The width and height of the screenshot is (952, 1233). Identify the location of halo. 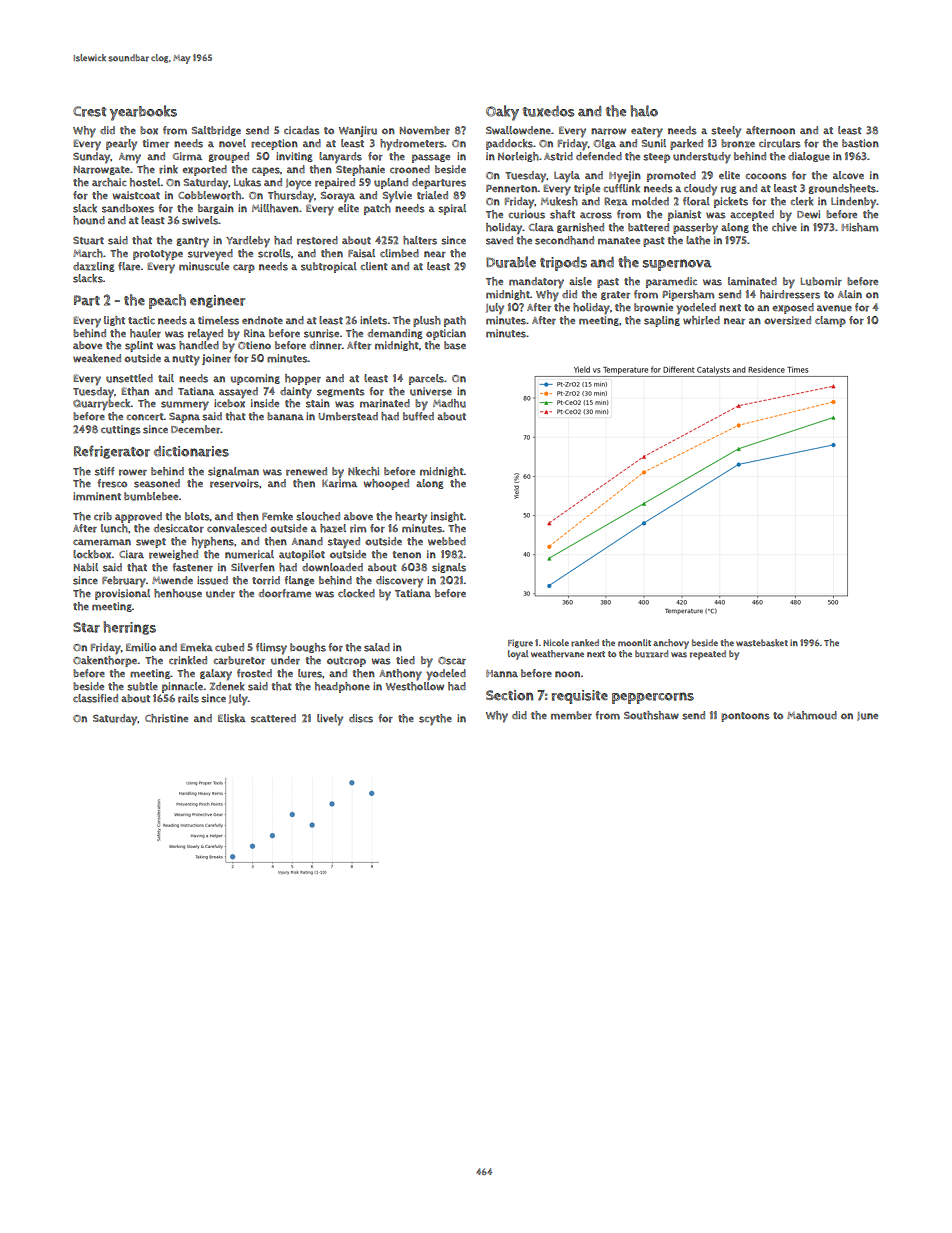
(644, 111).
